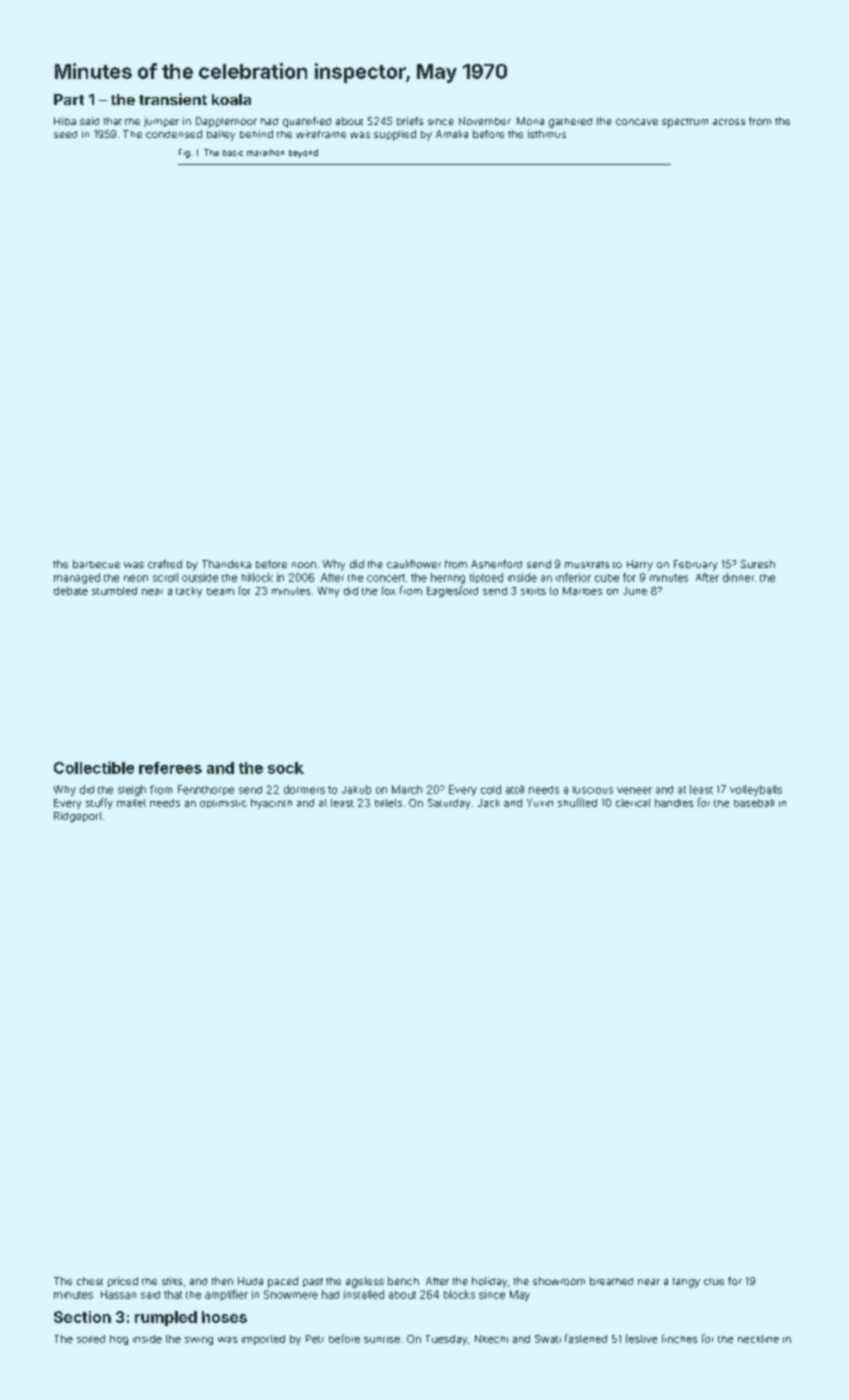 The width and height of the document is (849, 1400). I want to click on beyond, so click(303, 153).
